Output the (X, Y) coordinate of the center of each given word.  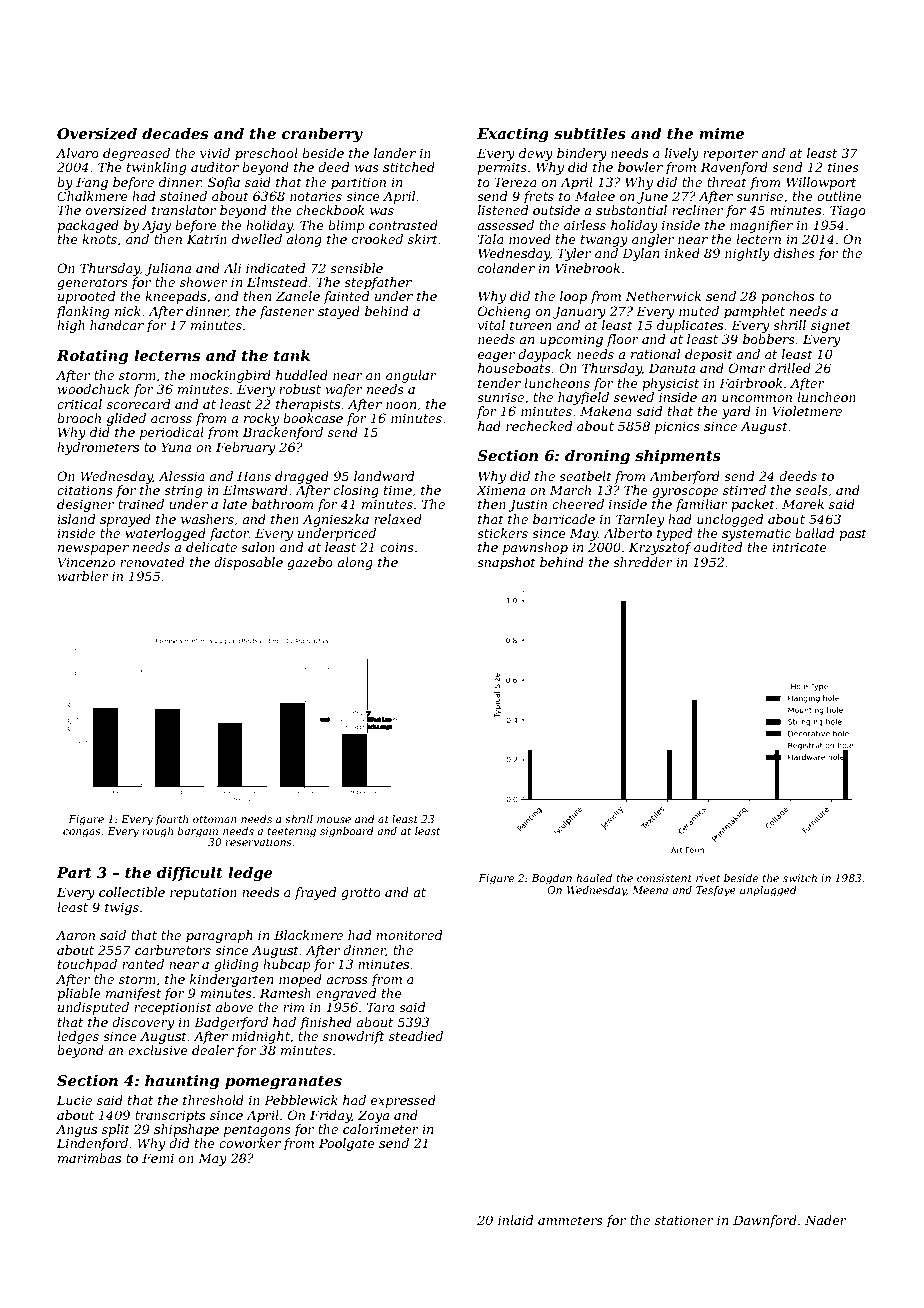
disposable (248, 563)
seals (811, 490)
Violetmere (807, 411)
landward (384, 476)
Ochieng (504, 312)
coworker (250, 1143)
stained (183, 196)
